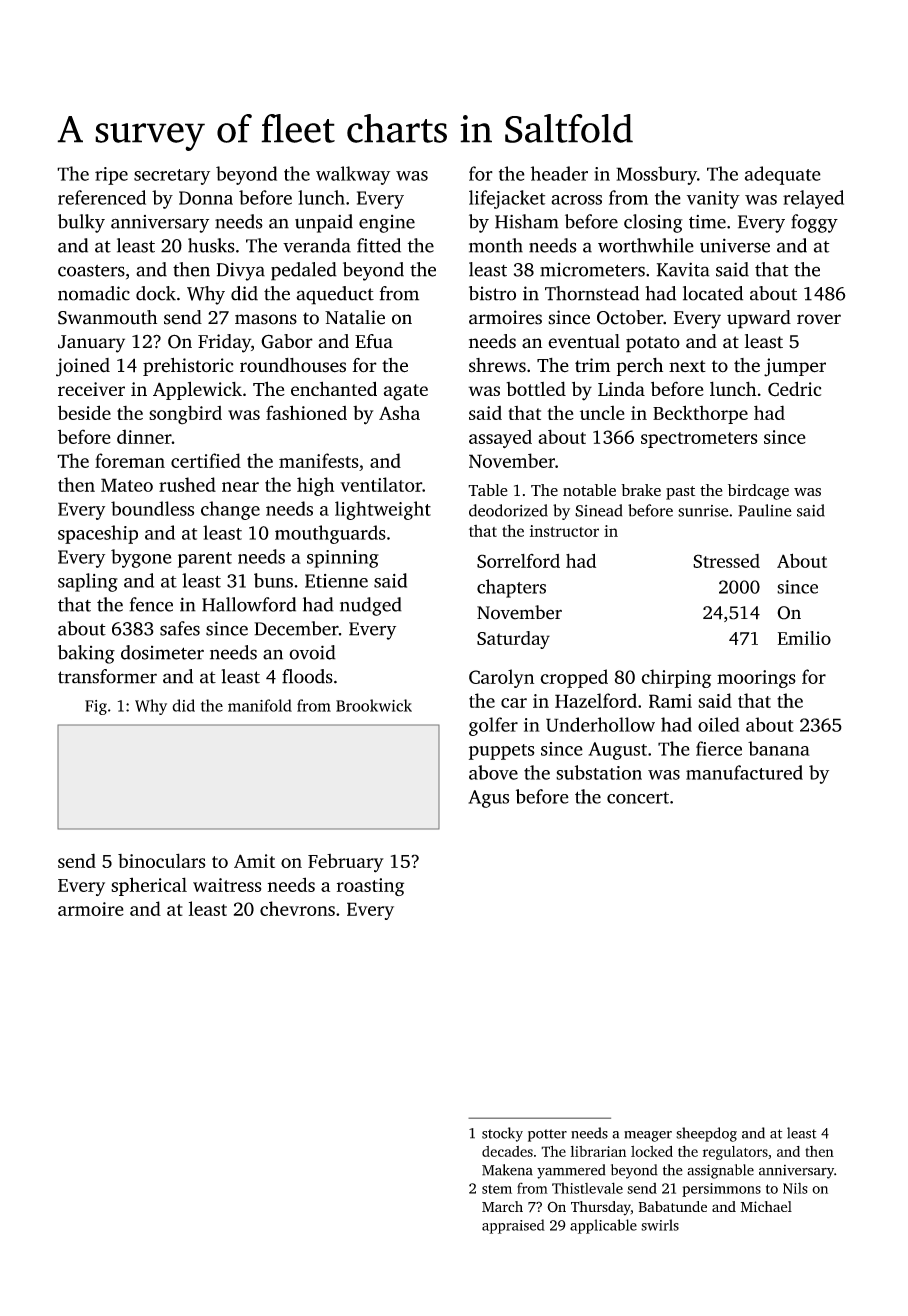  I want to click on lightweight, so click(383, 510).
